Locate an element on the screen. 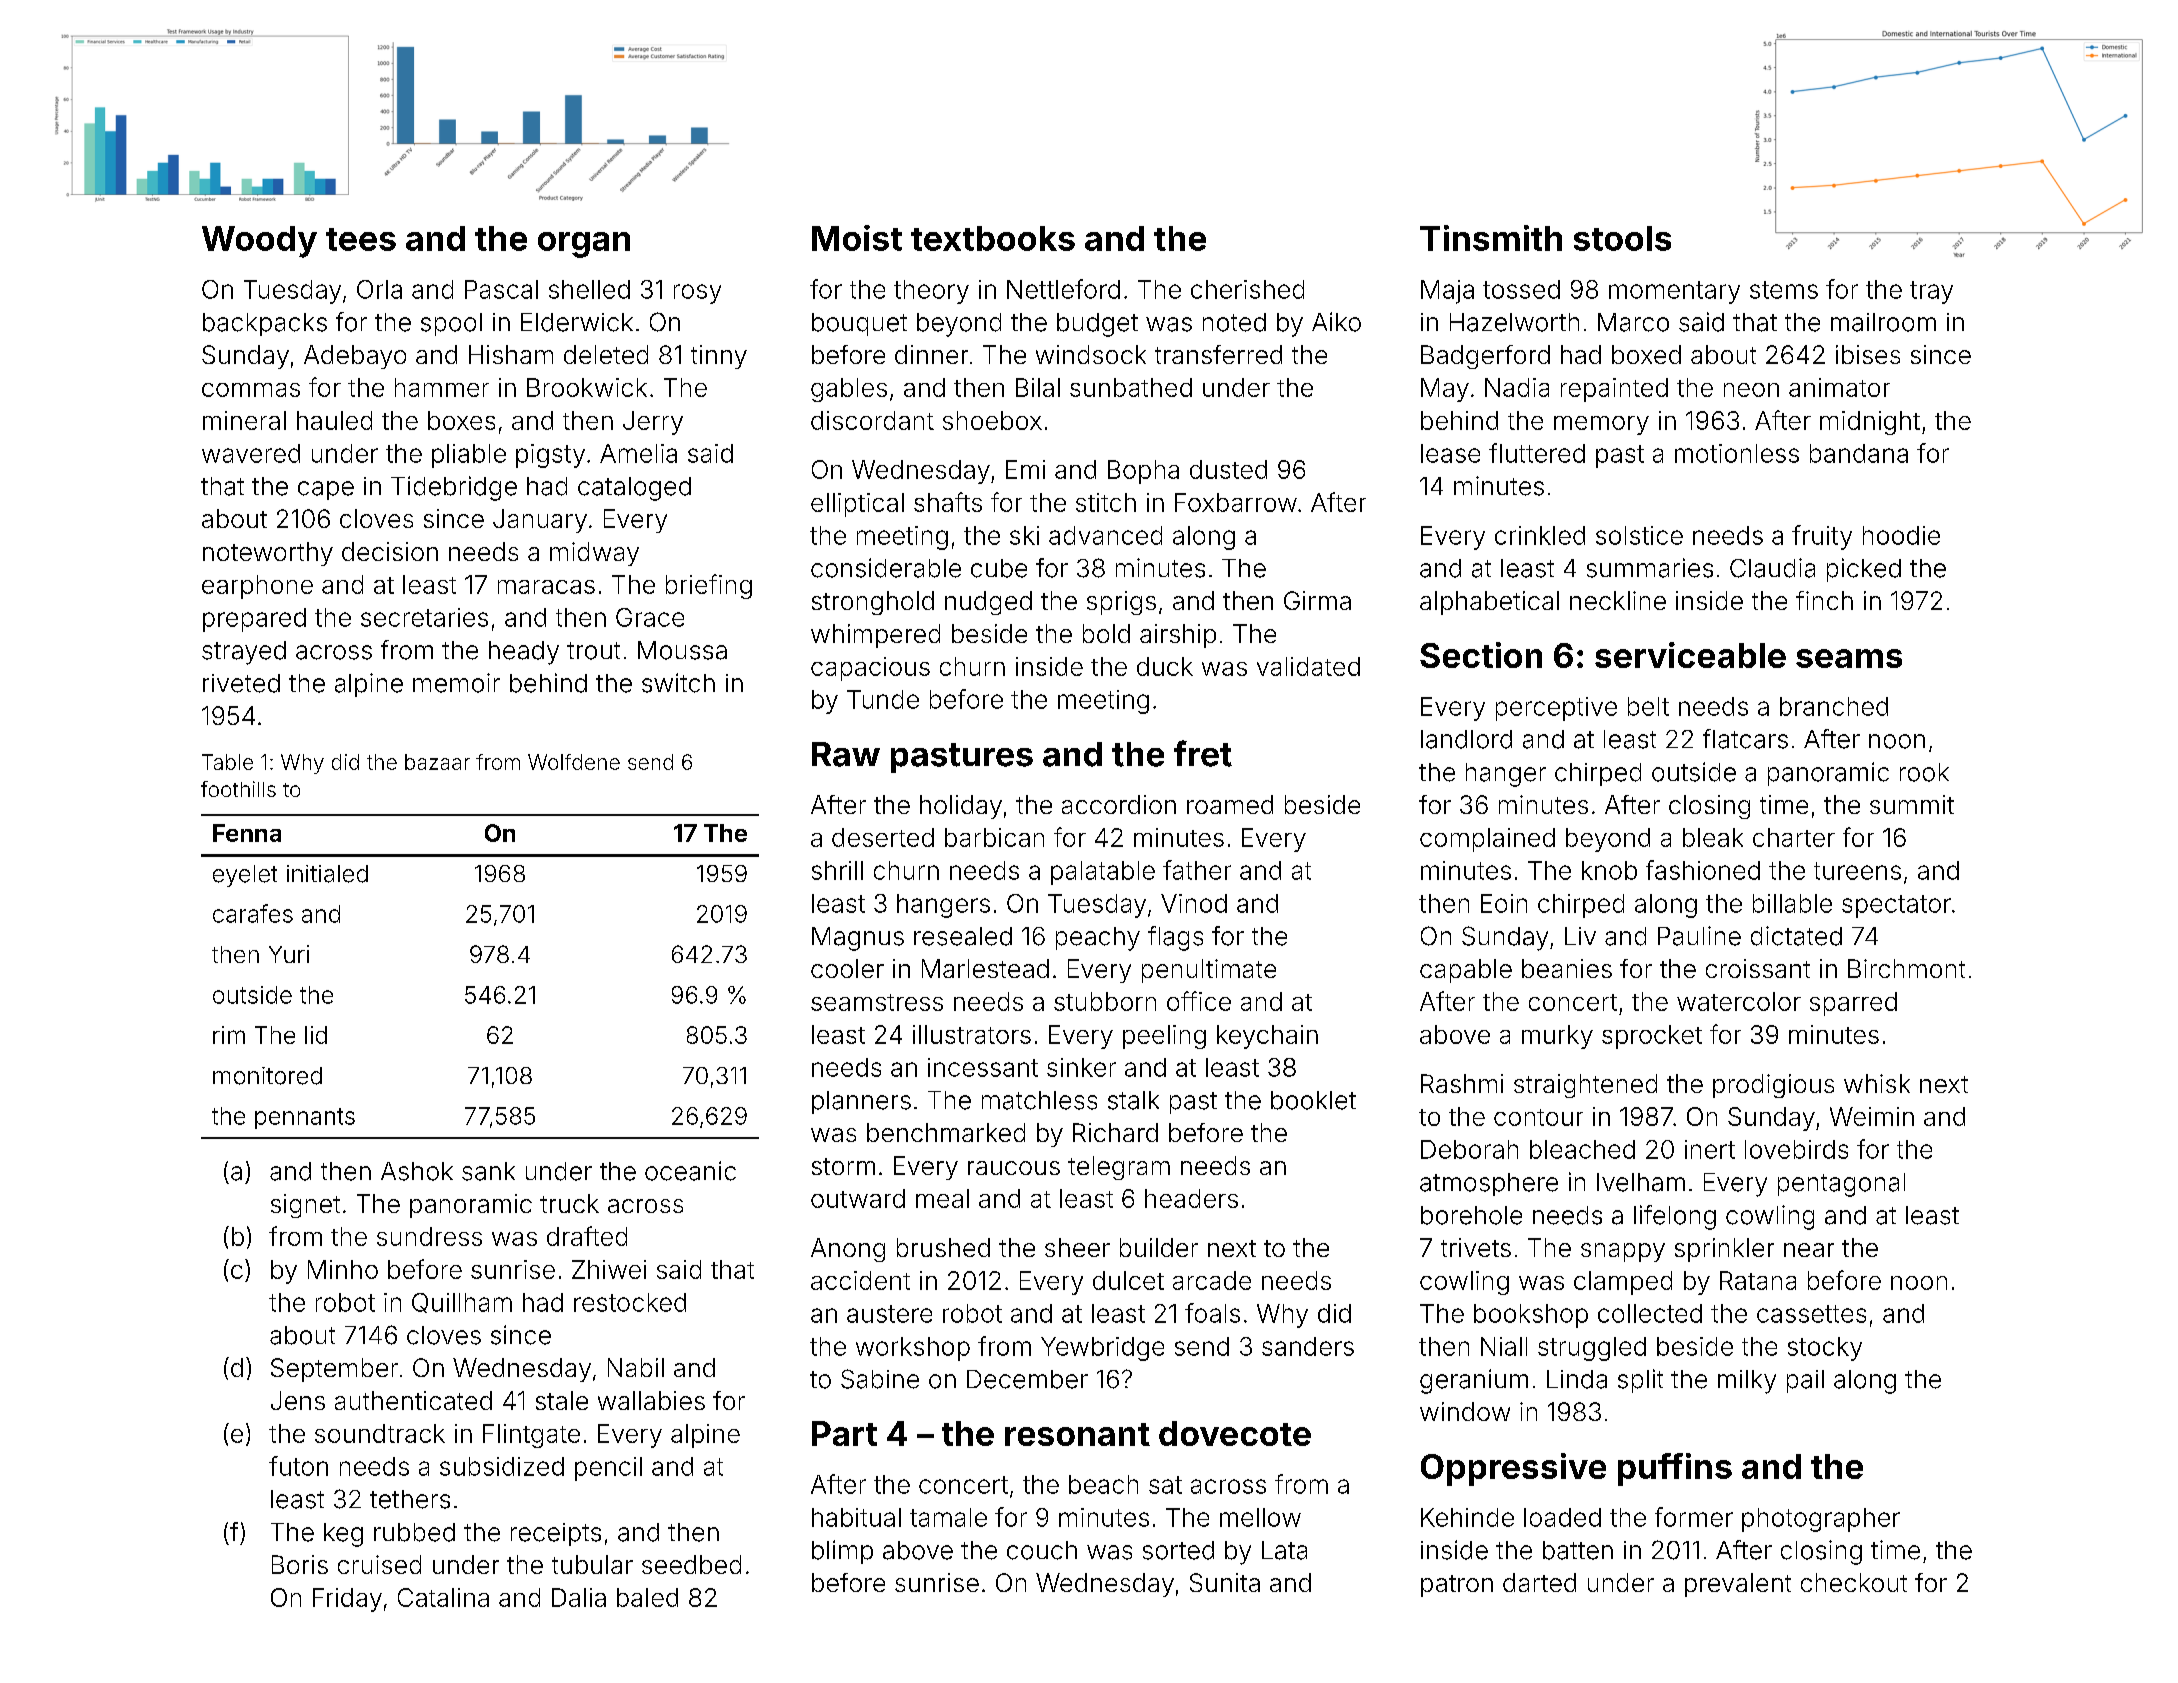 This screenshot has width=2178, height=1683. sunbathed is located at coordinates (1131, 387).
